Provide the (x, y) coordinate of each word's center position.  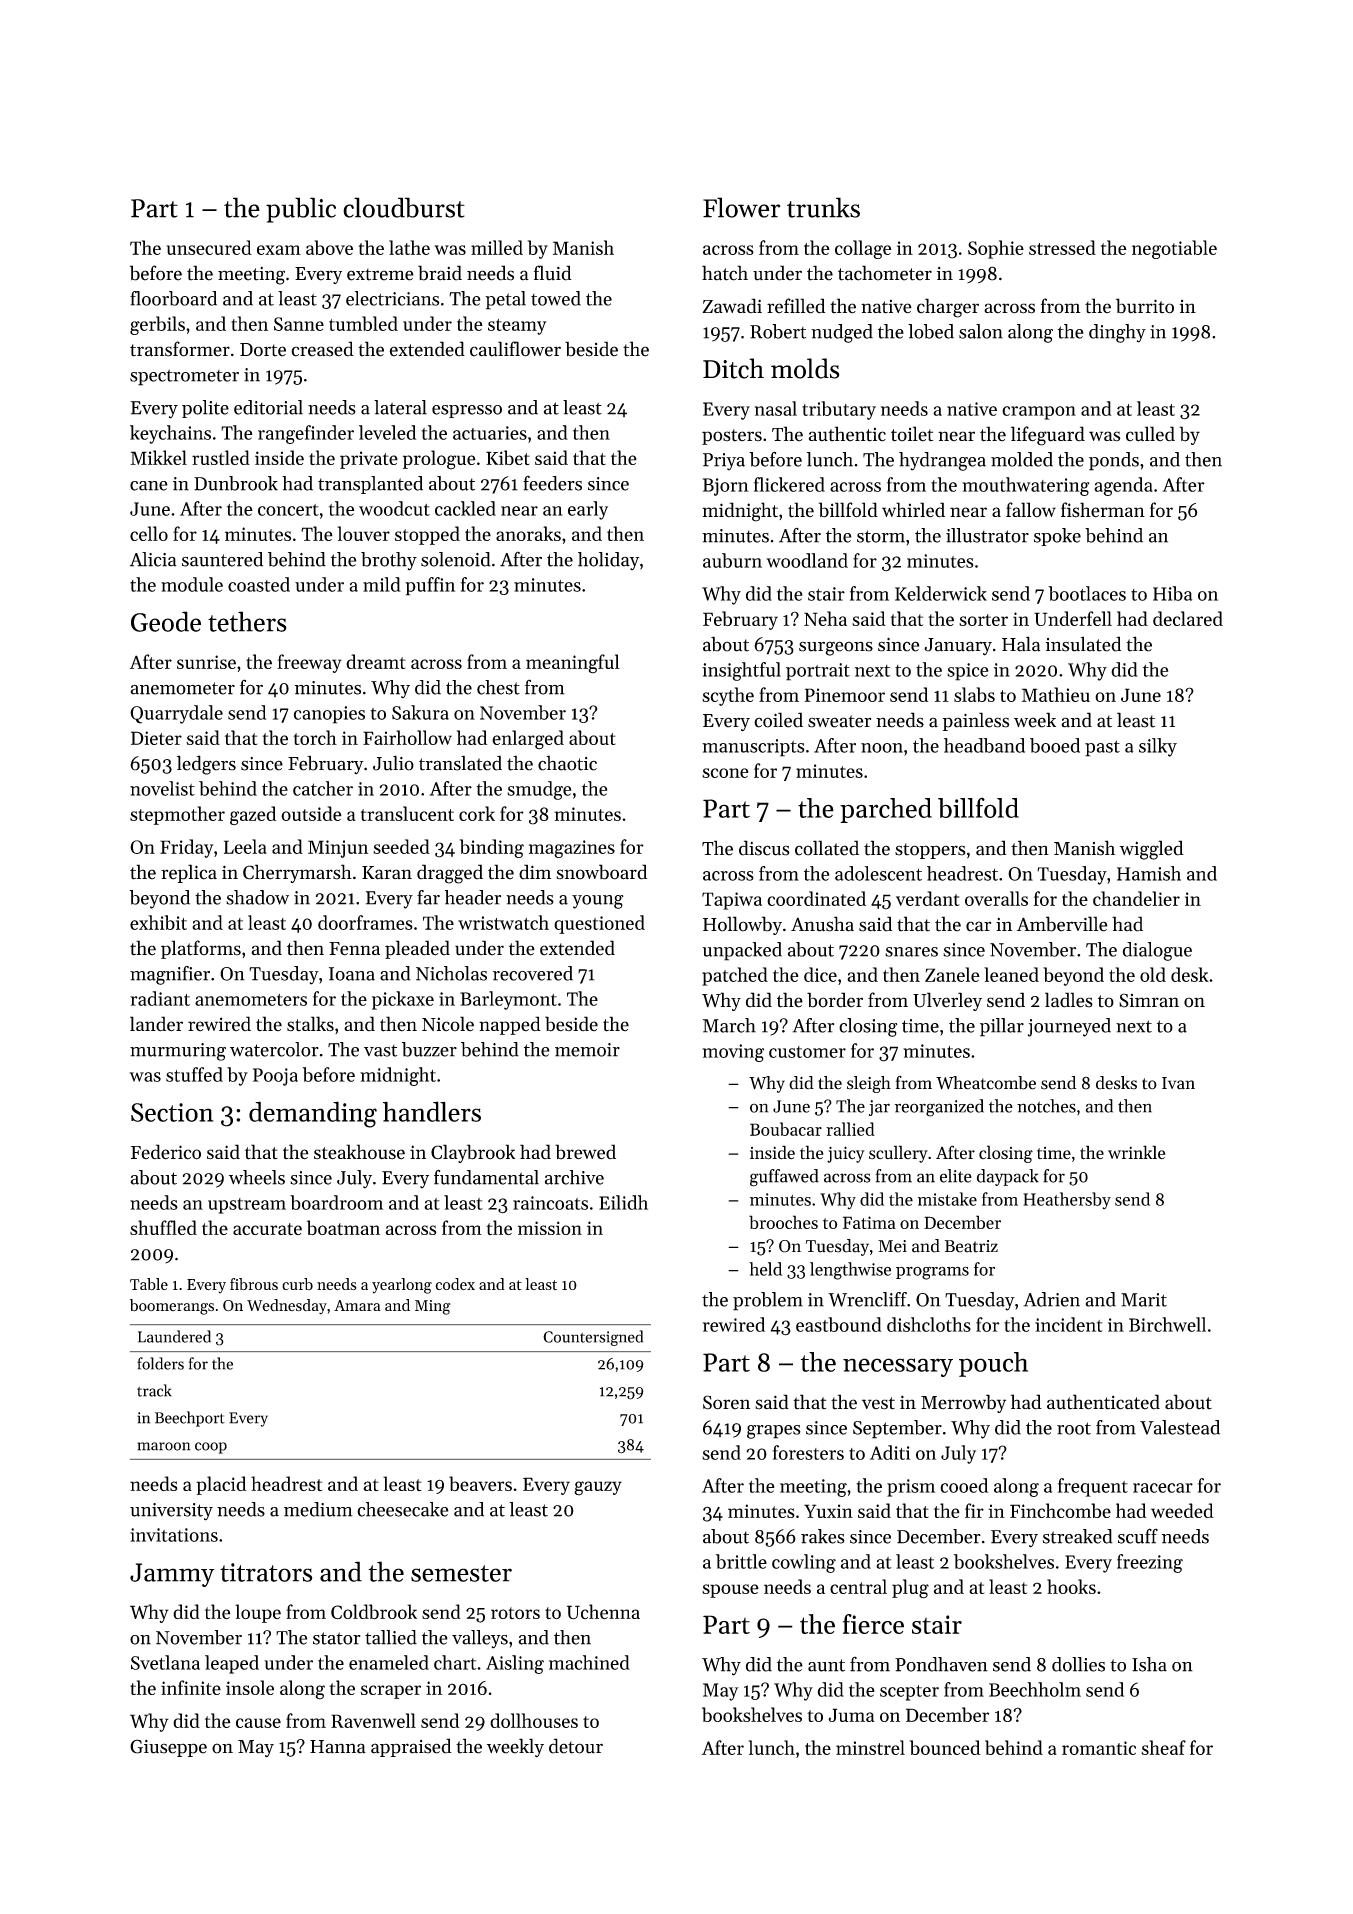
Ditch (733, 368)
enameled (389, 1662)
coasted (259, 584)
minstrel (870, 1747)
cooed (964, 1485)
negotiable (1174, 249)
